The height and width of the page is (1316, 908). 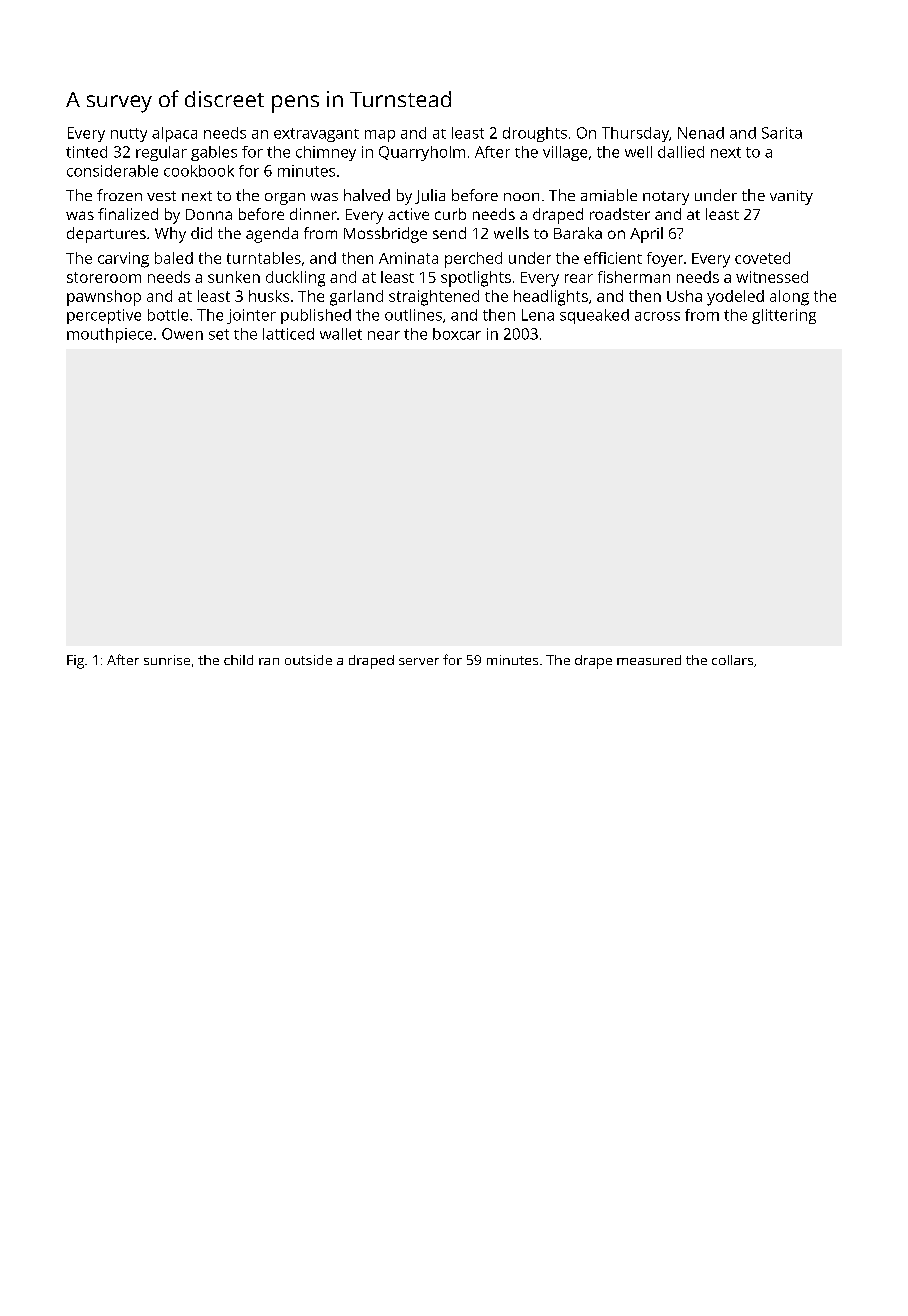 What do you see at coordinates (791, 197) in the page?
I see `vanity` at bounding box center [791, 197].
